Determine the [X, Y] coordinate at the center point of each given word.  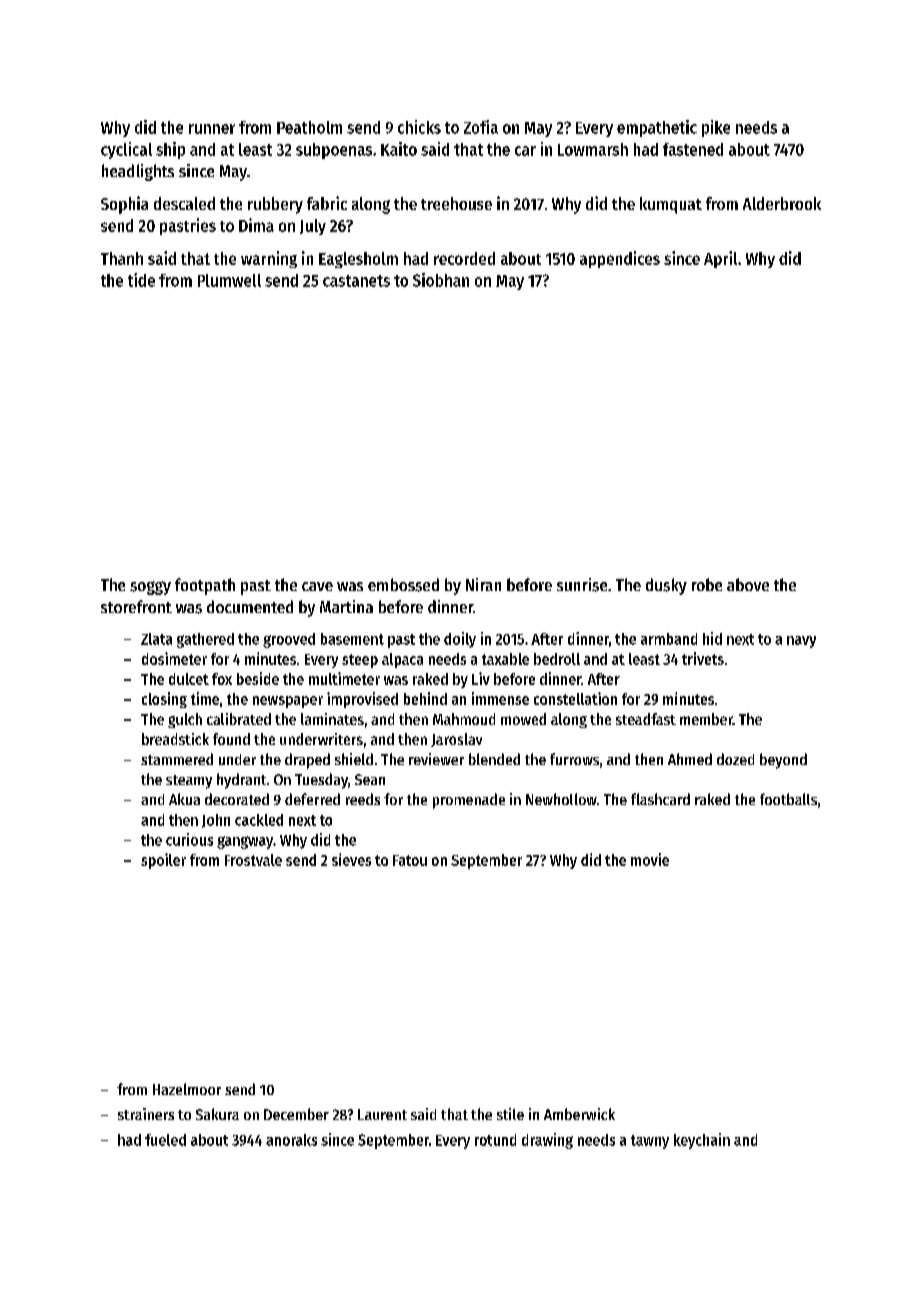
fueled [165, 1140]
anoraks [291, 1140]
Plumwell [229, 280]
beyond [783, 761]
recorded [464, 258]
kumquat [671, 205]
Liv [481, 678]
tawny [650, 1142]
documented [250, 606]
